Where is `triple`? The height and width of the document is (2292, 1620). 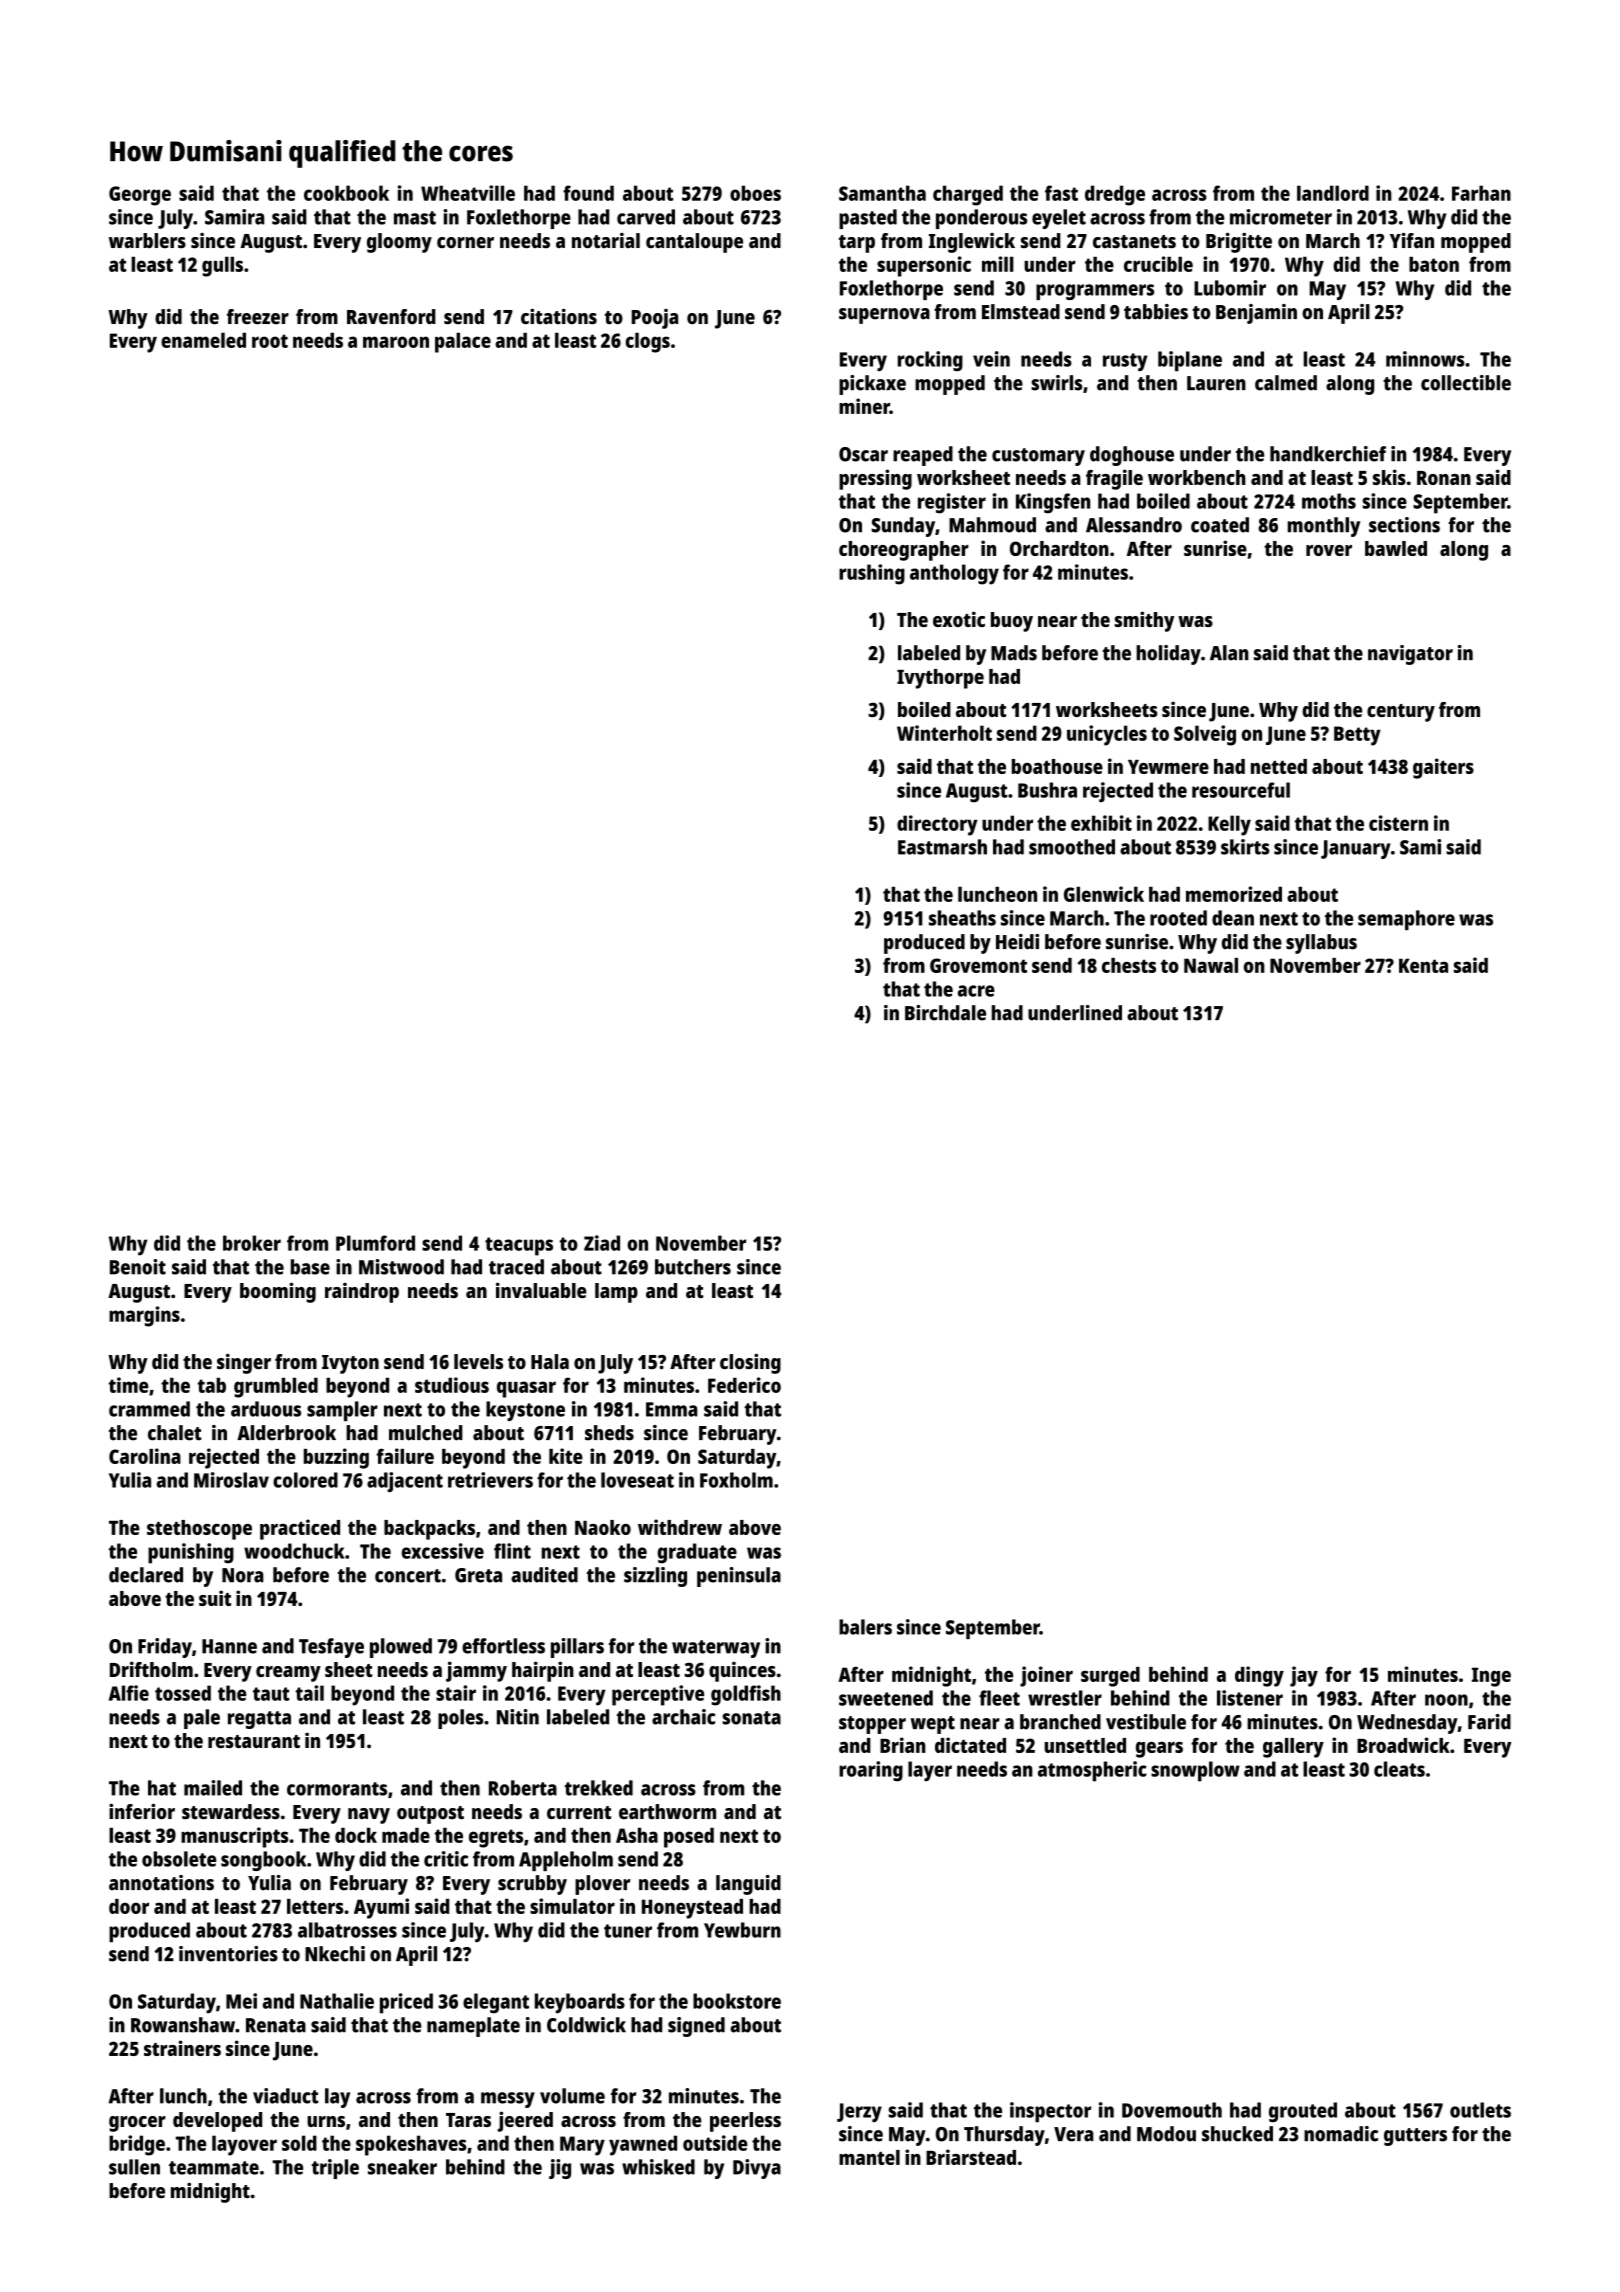
triple is located at coordinates (335, 2169).
